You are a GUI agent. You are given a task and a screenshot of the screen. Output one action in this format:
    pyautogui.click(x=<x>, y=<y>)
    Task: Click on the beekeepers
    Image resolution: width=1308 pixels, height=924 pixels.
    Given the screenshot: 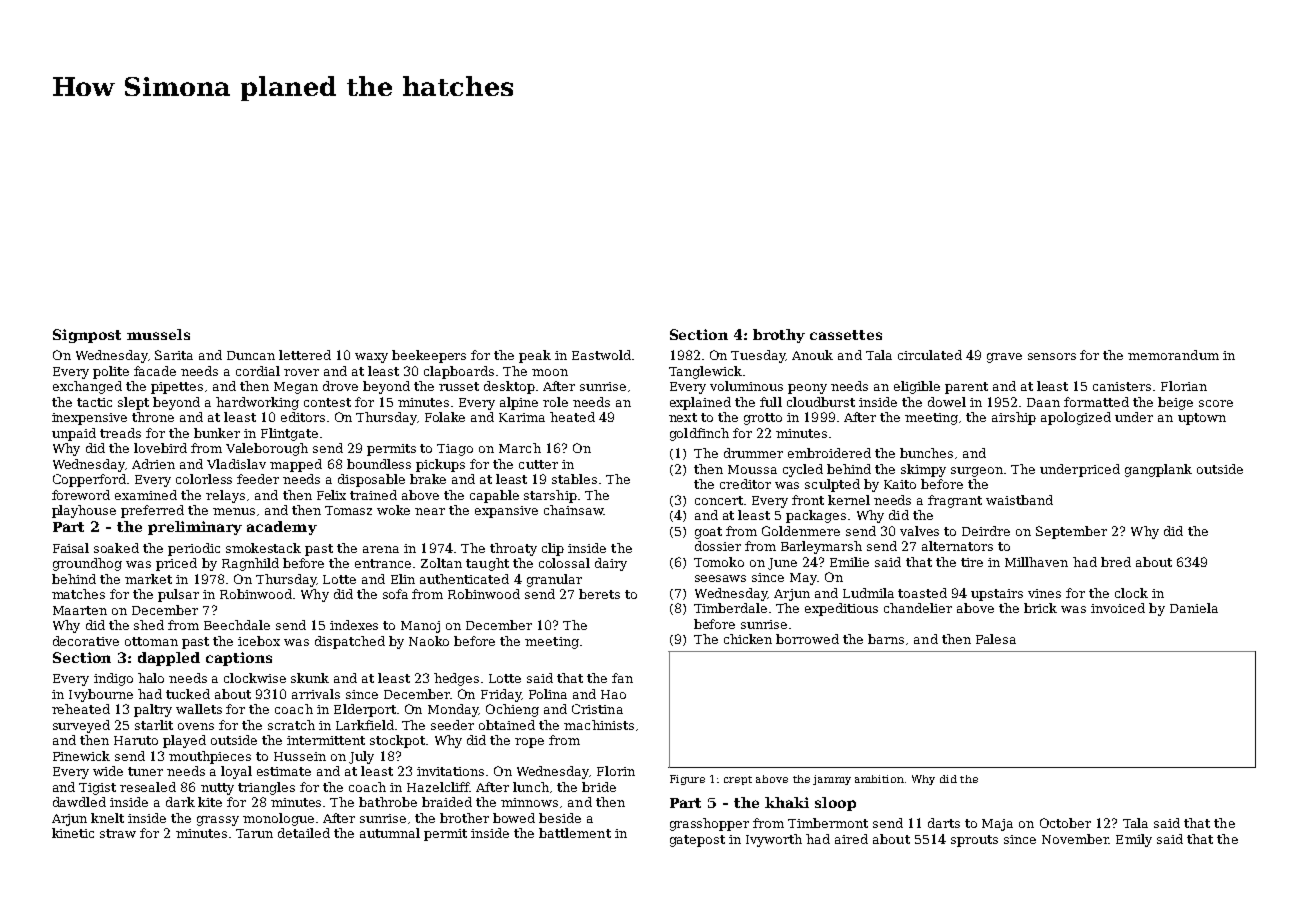 What is the action you would take?
    pyautogui.click(x=429, y=356)
